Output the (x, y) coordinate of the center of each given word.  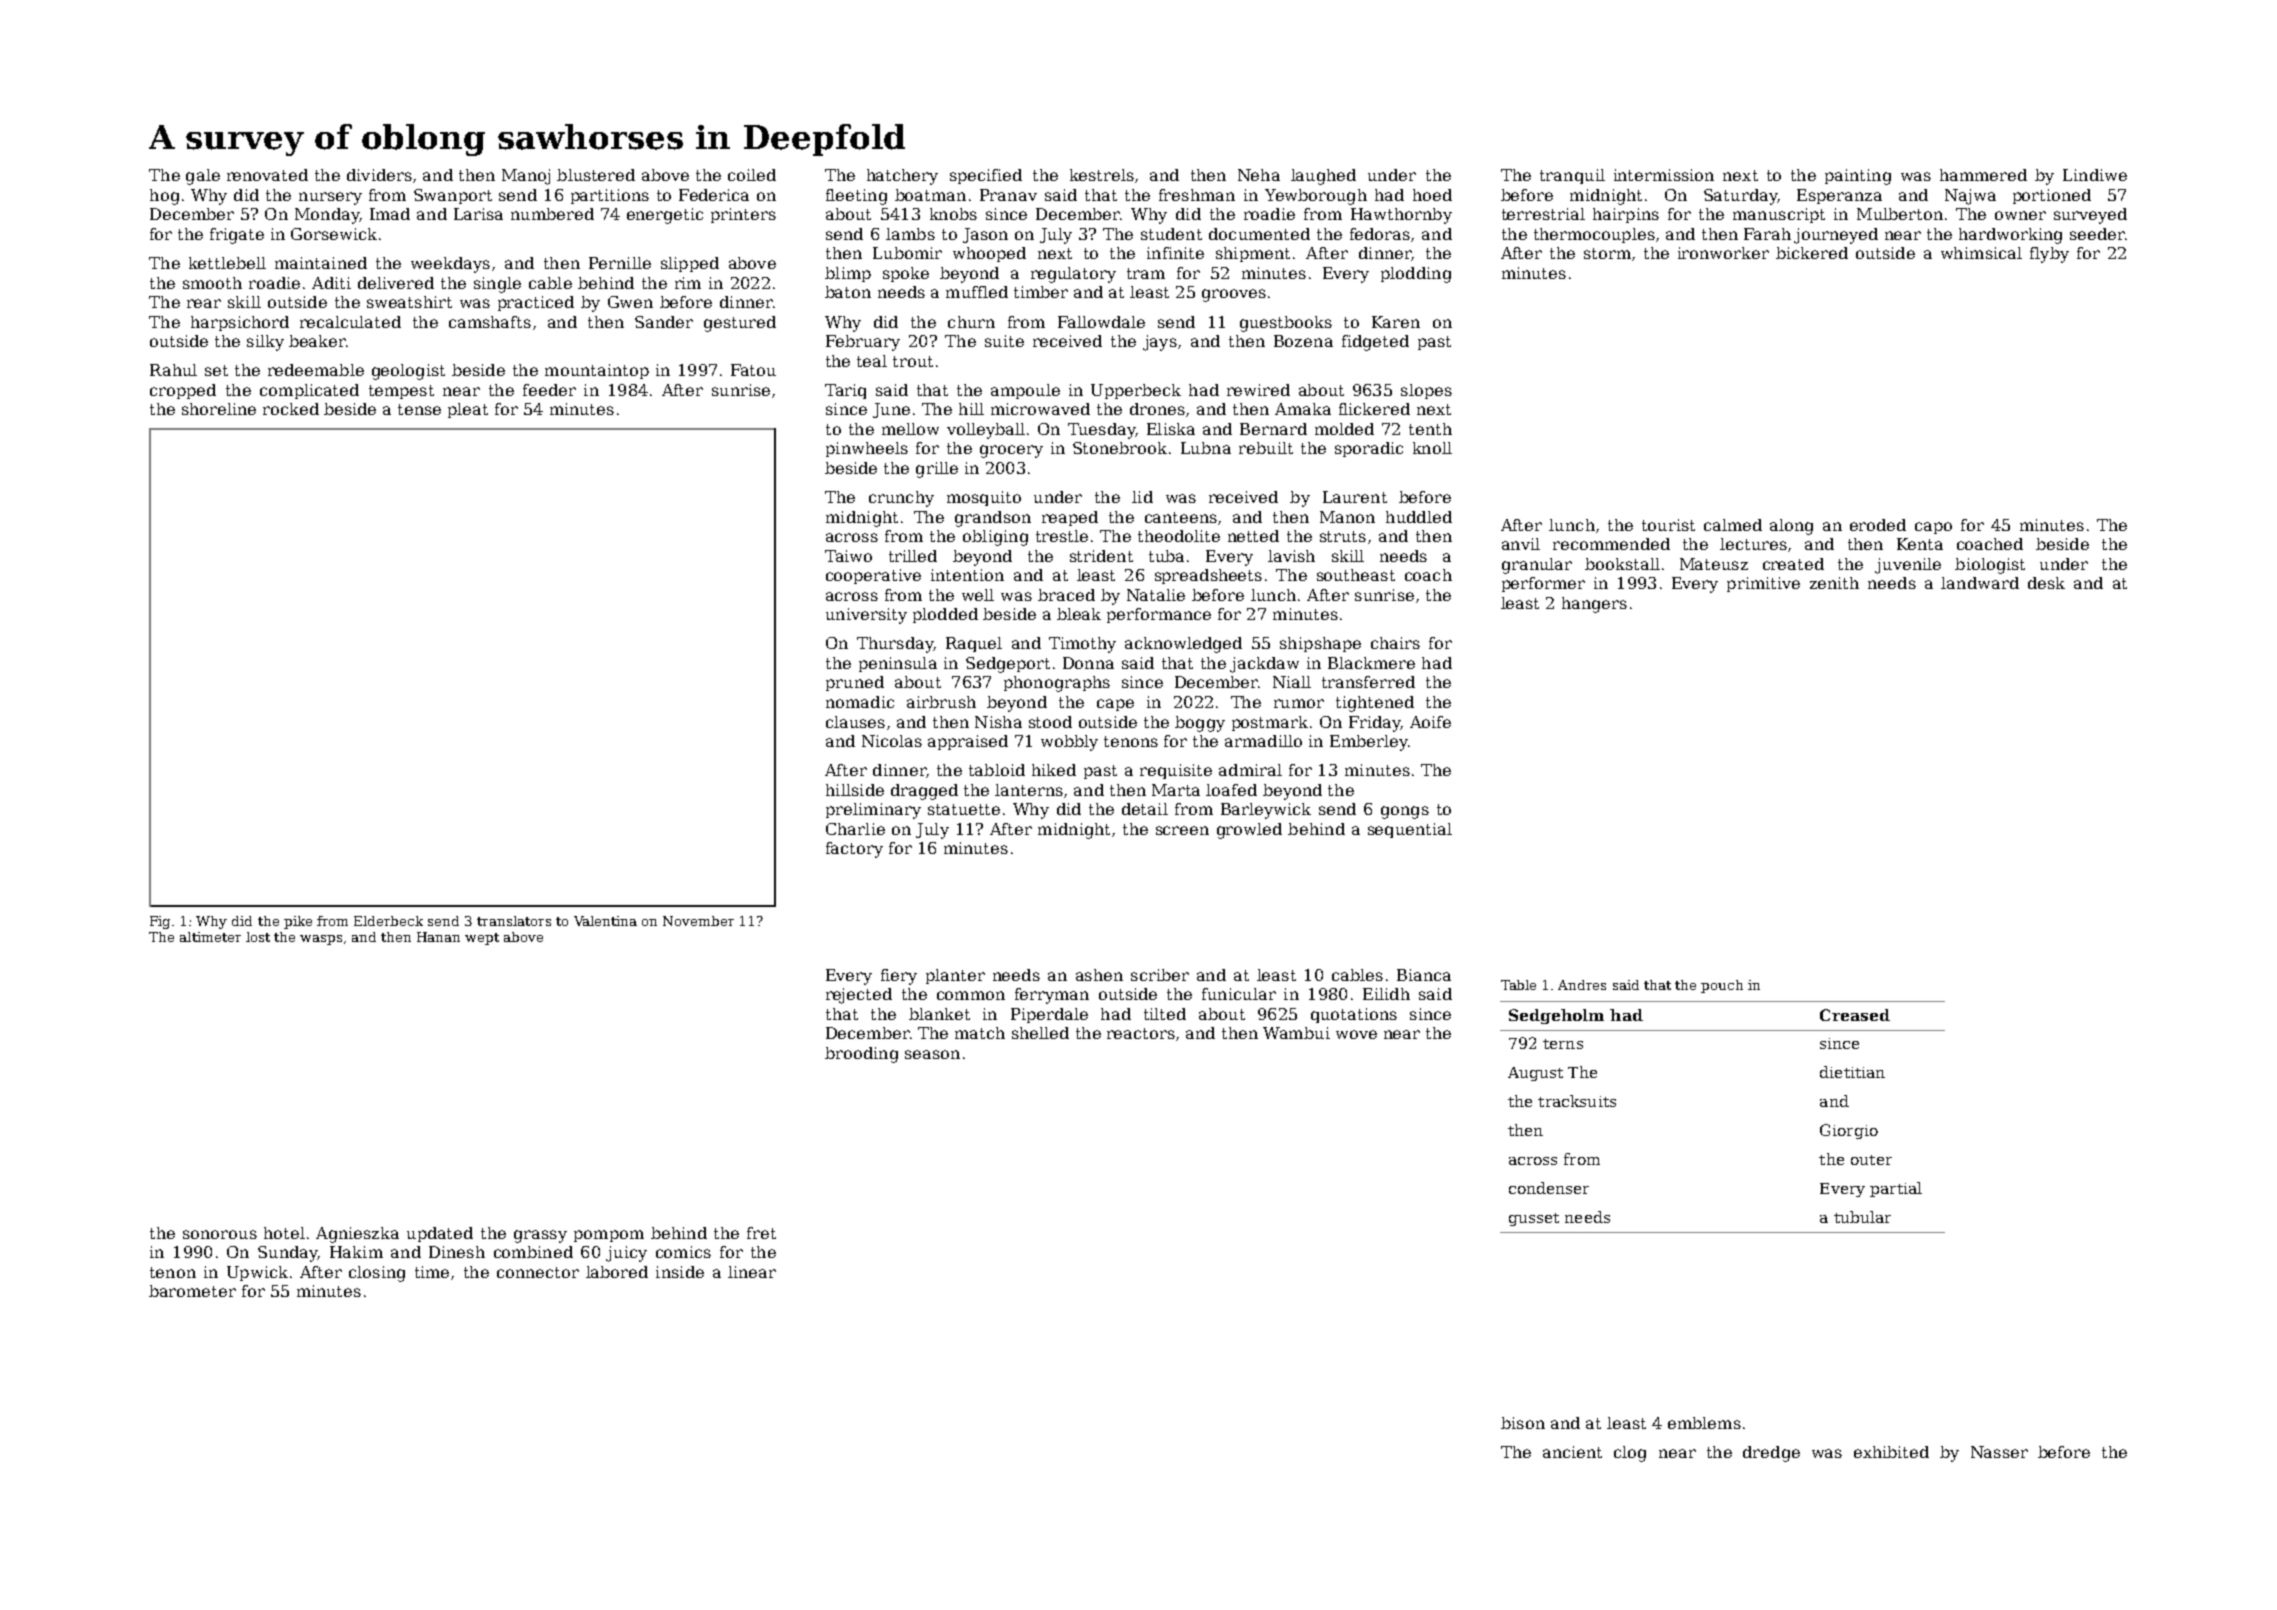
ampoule (1025, 391)
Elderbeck (388, 921)
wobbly (1069, 743)
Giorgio (1849, 1131)
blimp (848, 274)
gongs (1405, 812)
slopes (1426, 391)
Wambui (1296, 1033)
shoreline (219, 409)
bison (1523, 1423)
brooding (861, 1055)
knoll (1432, 448)
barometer (192, 1291)
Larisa (478, 214)
